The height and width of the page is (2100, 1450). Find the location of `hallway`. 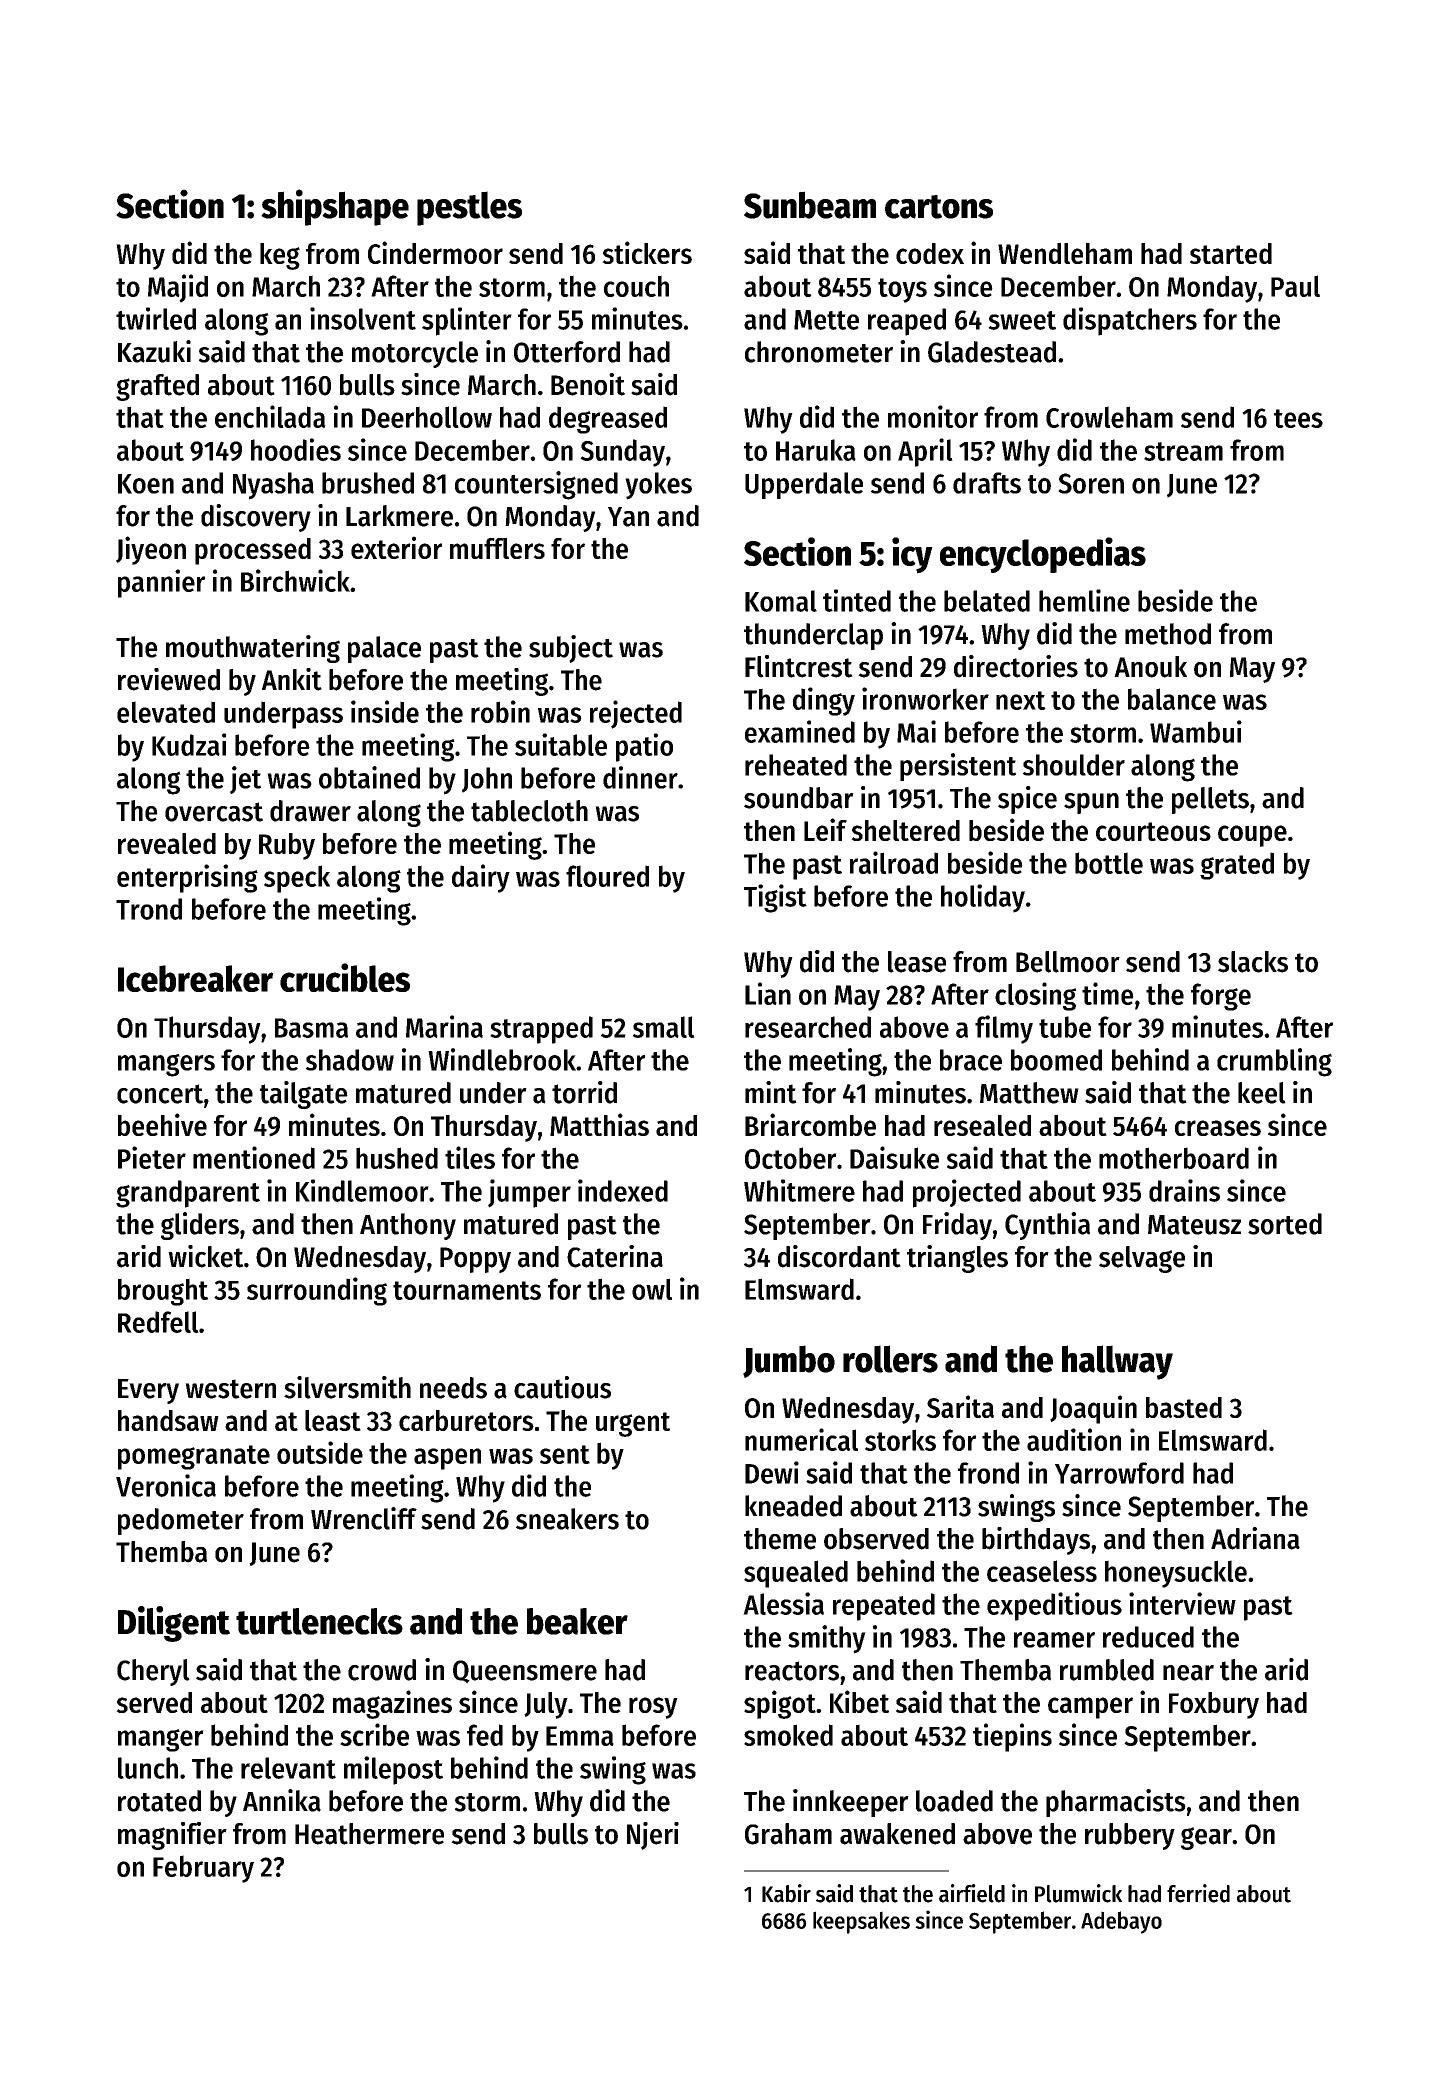

hallway is located at coordinates (1117, 1362).
